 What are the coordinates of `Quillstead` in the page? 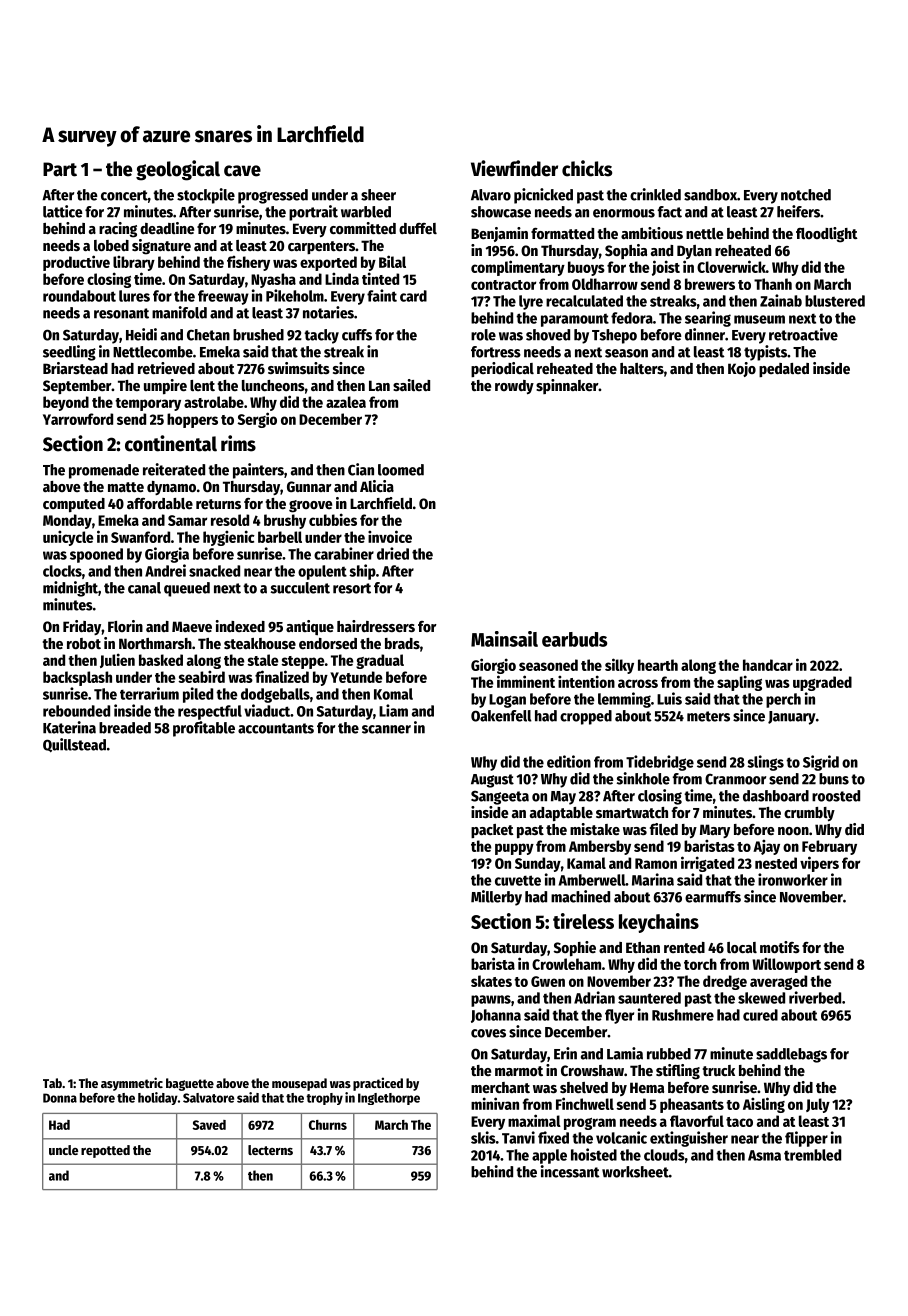 It's located at (74, 745).
